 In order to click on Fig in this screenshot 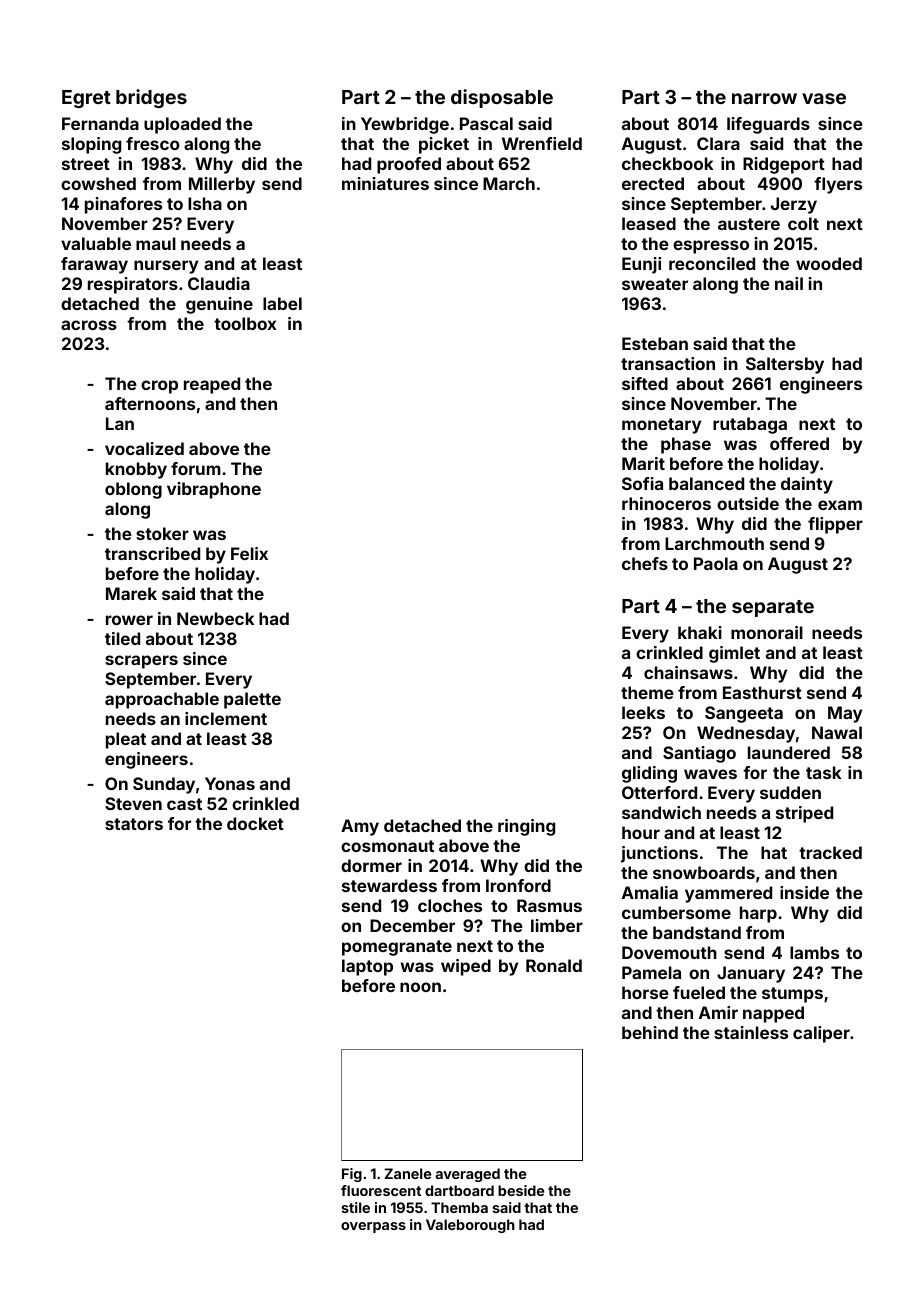, I will do `click(352, 1175)`.
